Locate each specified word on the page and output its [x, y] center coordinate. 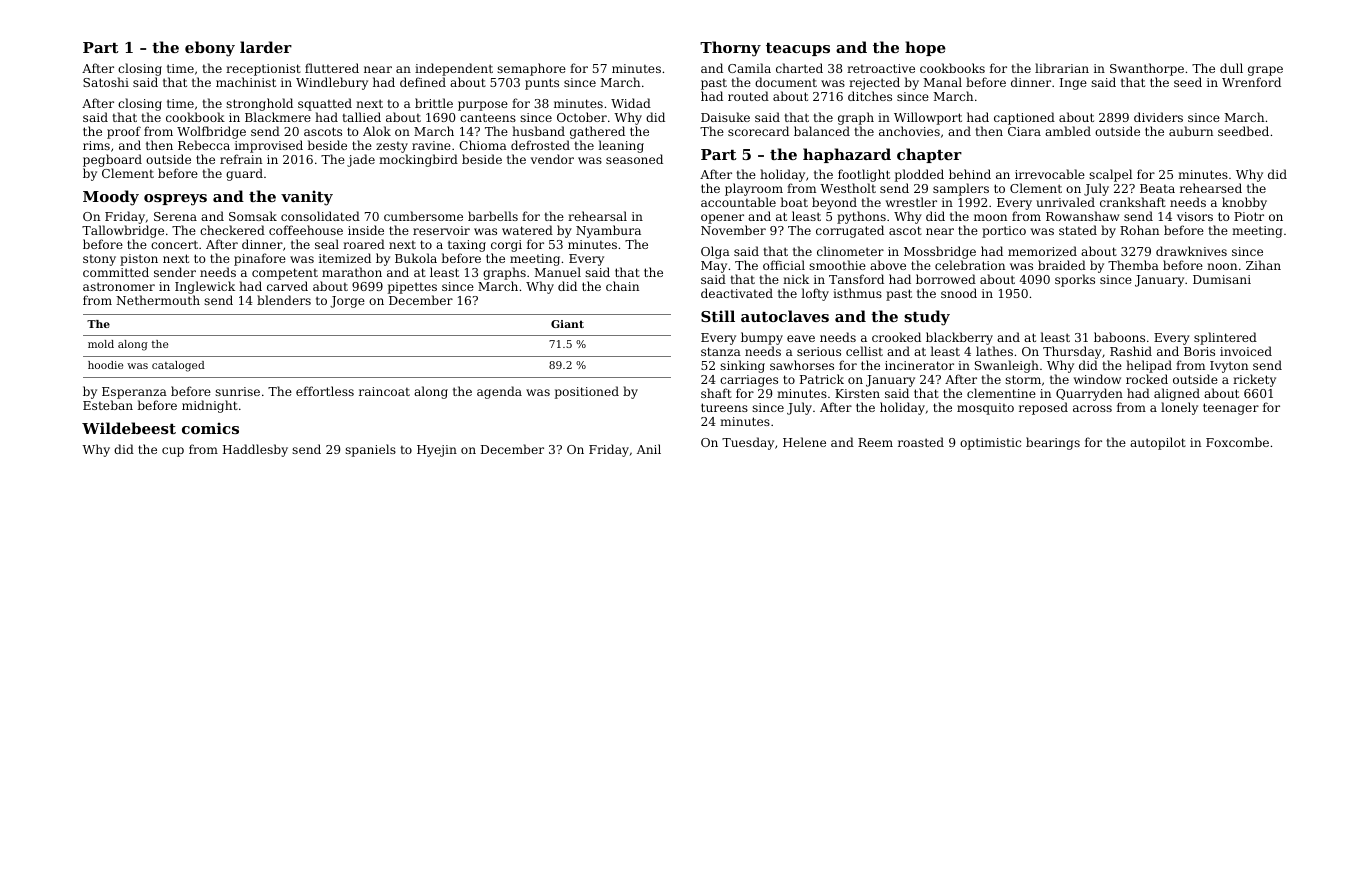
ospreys [175, 200]
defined [423, 82]
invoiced [1246, 351]
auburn [1191, 131]
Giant [567, 324]
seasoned [634, 159]
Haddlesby [255, 450]
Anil [649, 449]
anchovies [909, 131]
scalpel [1110, 175]
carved [287, 286]
